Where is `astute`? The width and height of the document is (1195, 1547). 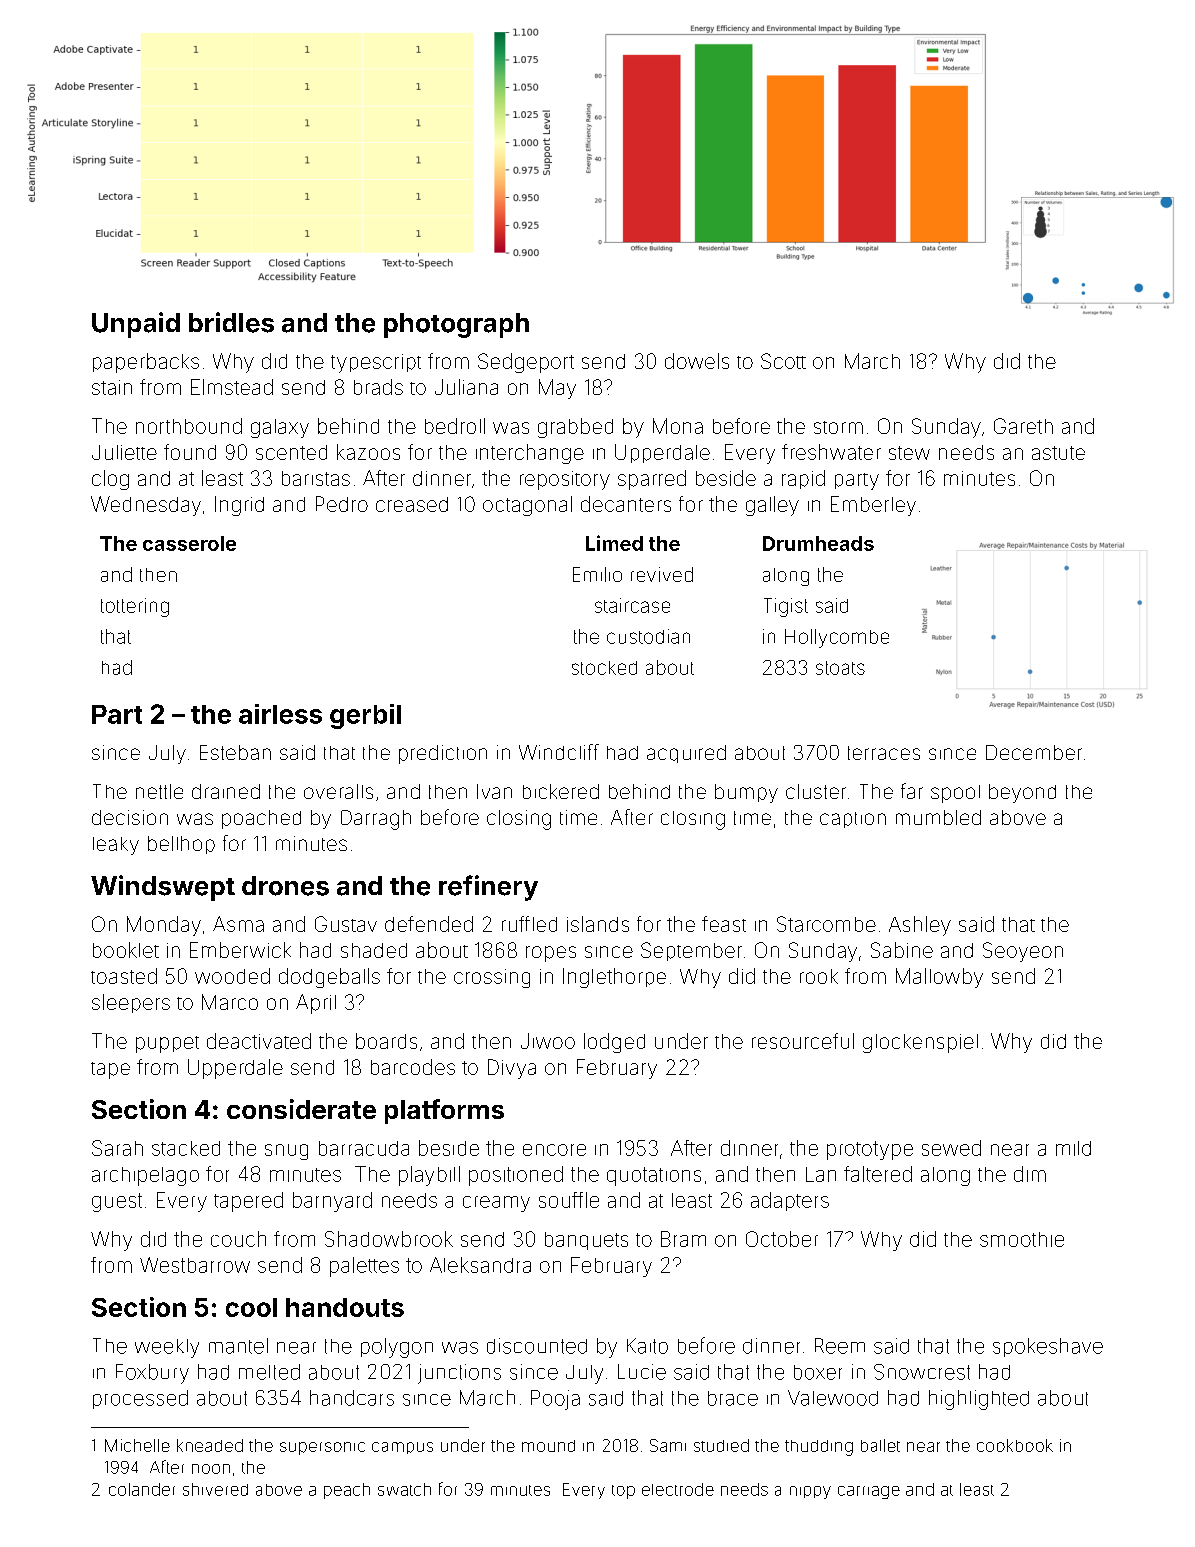 astute is located at coordinates (1058, 453).
